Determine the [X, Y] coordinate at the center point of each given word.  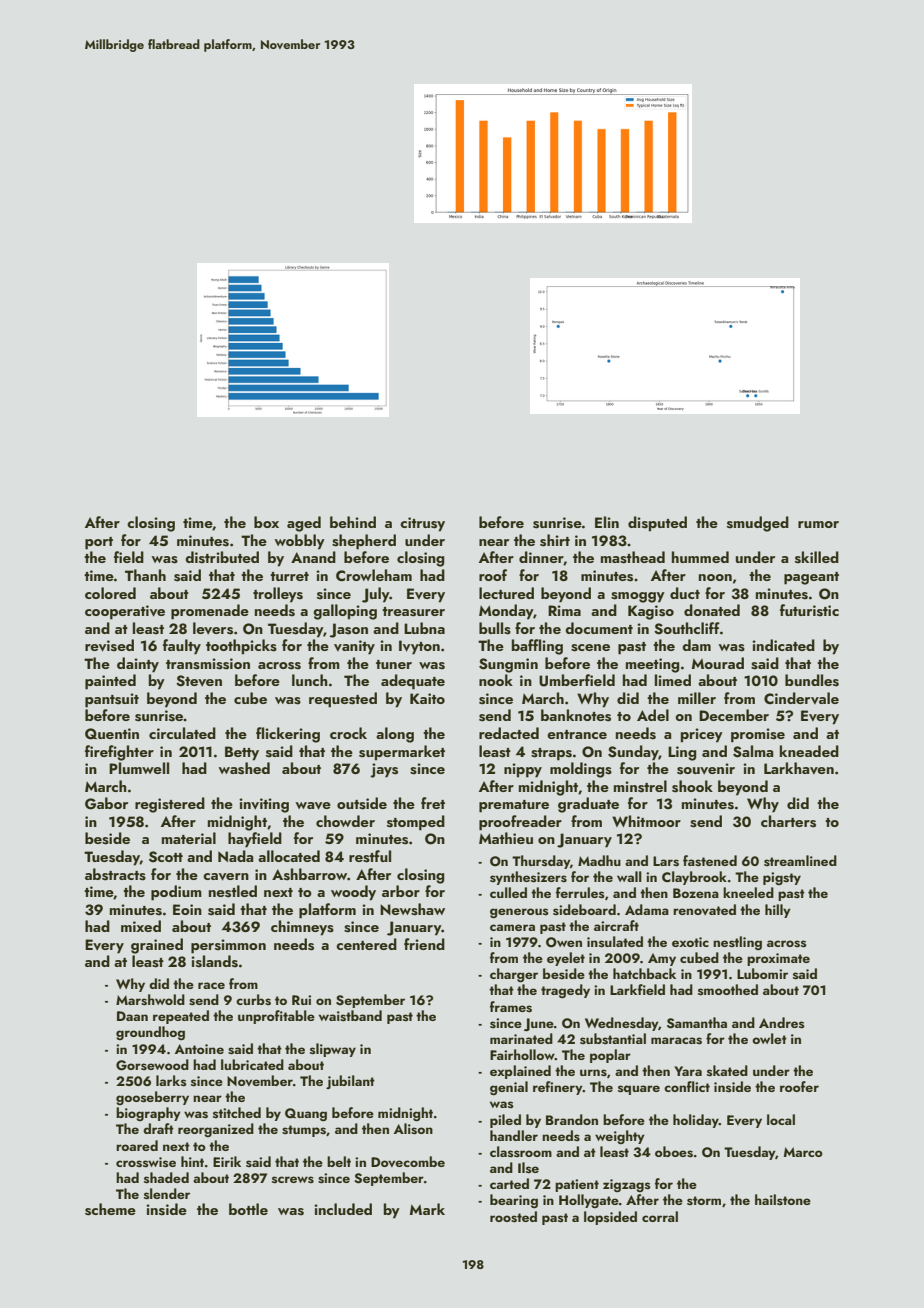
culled [508, 892]
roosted [513, 1217]
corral [660, 1216]
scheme [110, 1209]
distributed [222, 557]
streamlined [800, 861]
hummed [700, 557]
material [189, 838]
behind [353, 522]
